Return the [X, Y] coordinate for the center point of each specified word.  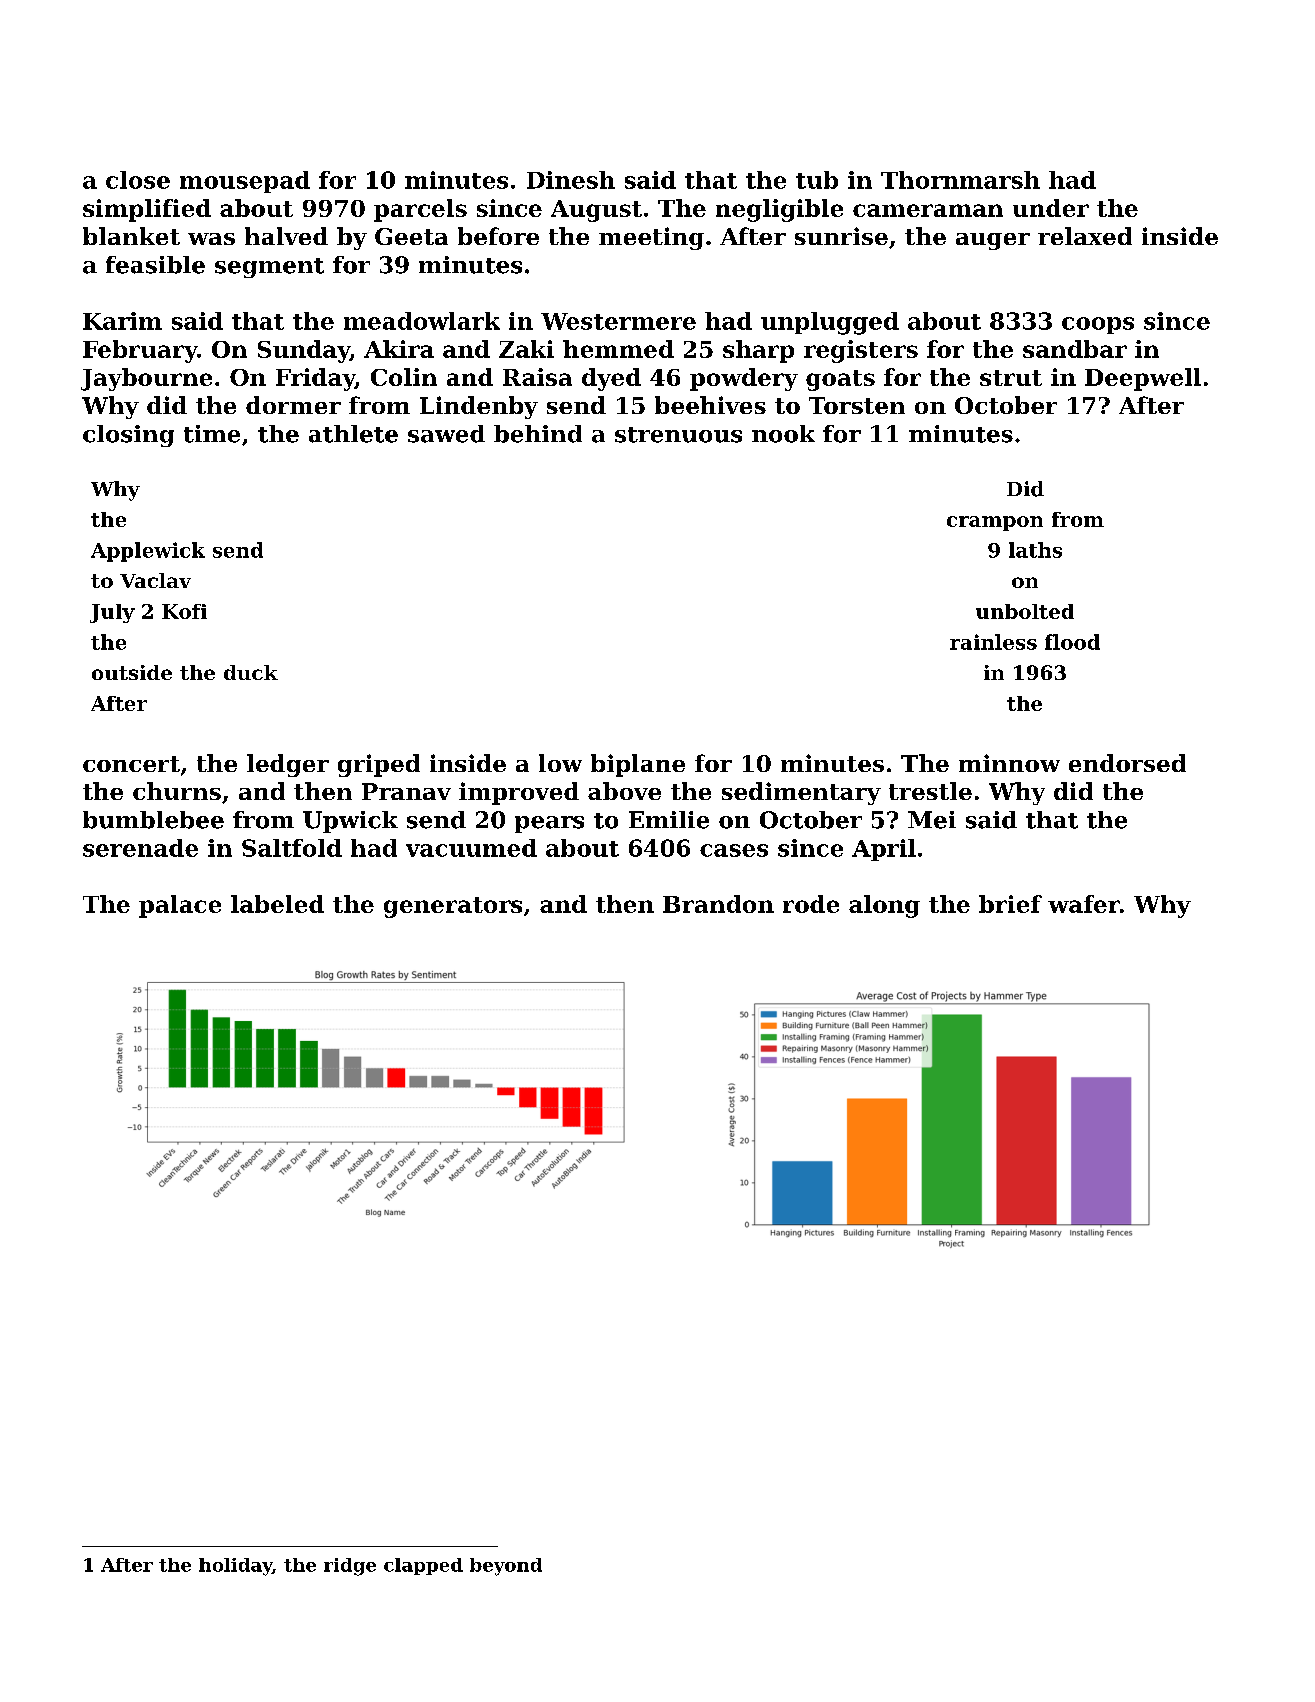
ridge [350, 1567]
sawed [446, 434]
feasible [155, 265]
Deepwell [1143, 379]
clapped [423, 1566]
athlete [353, 434]
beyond [506, 1567]
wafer [1084, 904]
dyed [611, 379]
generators [453, 907]
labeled [277, 904]
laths [1035, 550]
